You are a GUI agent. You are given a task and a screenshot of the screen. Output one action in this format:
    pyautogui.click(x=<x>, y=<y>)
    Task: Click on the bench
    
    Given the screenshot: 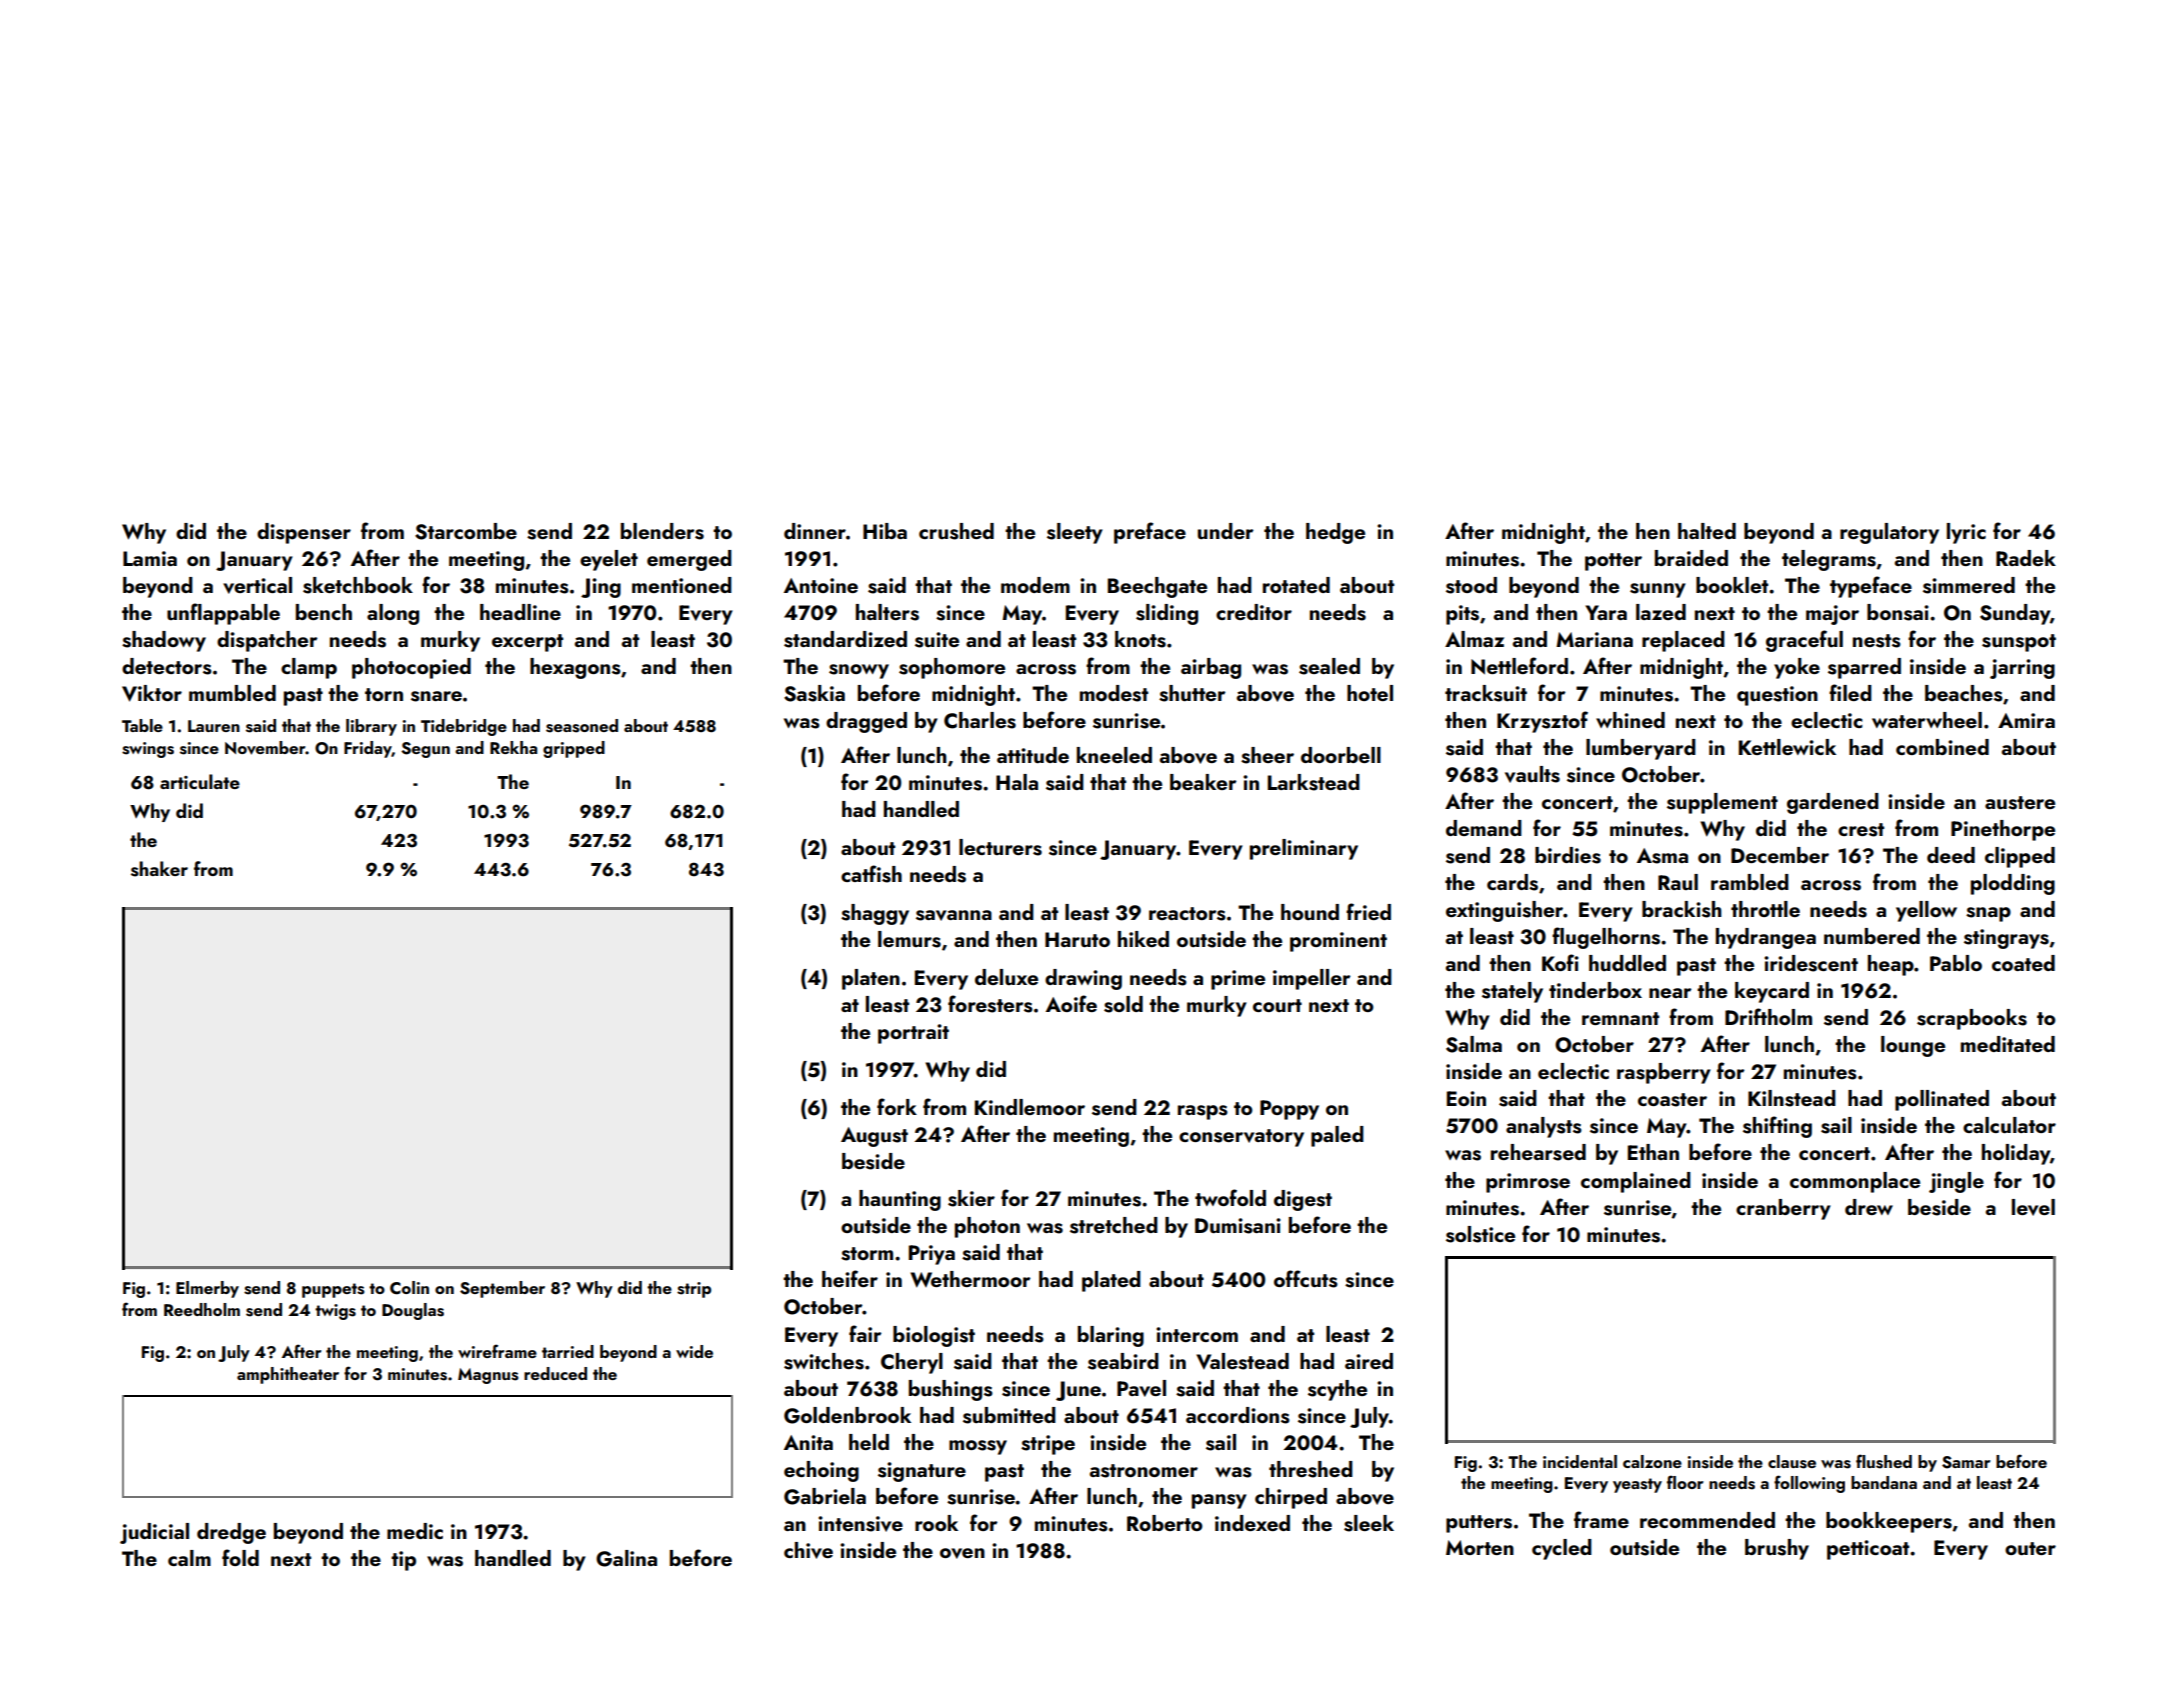 What is the action you would take?
    pyautogui.click(x=324, y=612)
